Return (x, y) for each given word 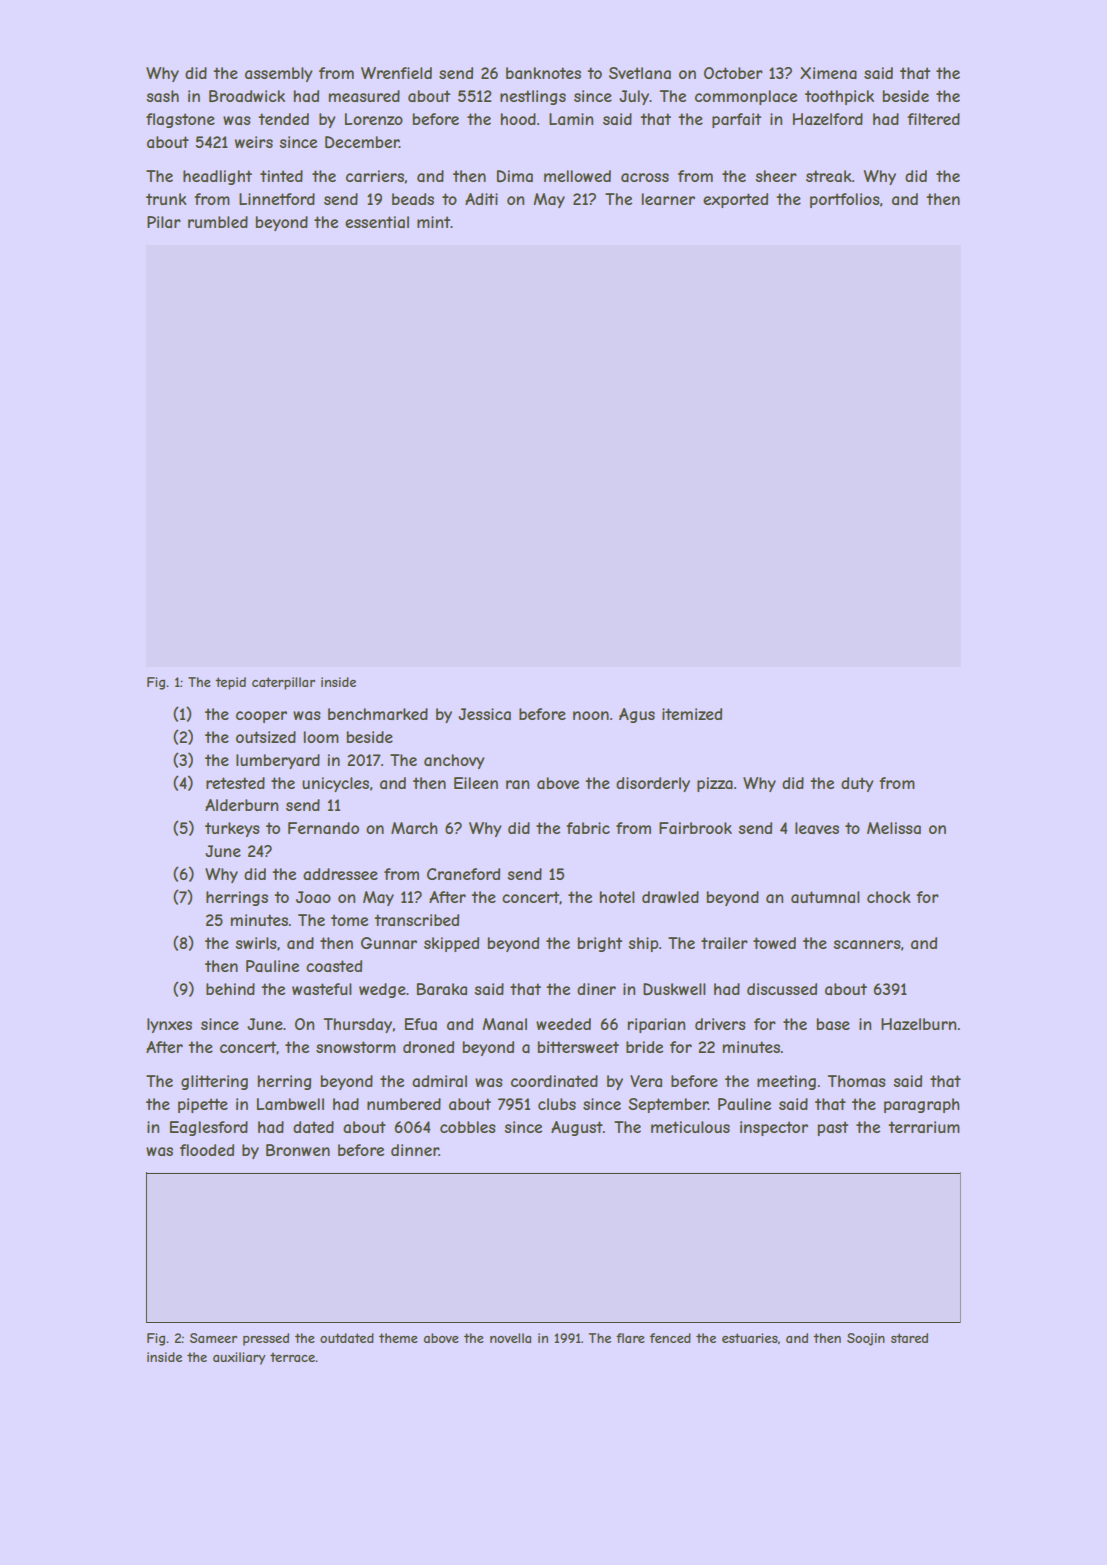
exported (735, 200)
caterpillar (283, 683)
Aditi (481, 199)
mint (434, 222)
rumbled (218, 222)
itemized (692, 714)
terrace (292, 1357)
